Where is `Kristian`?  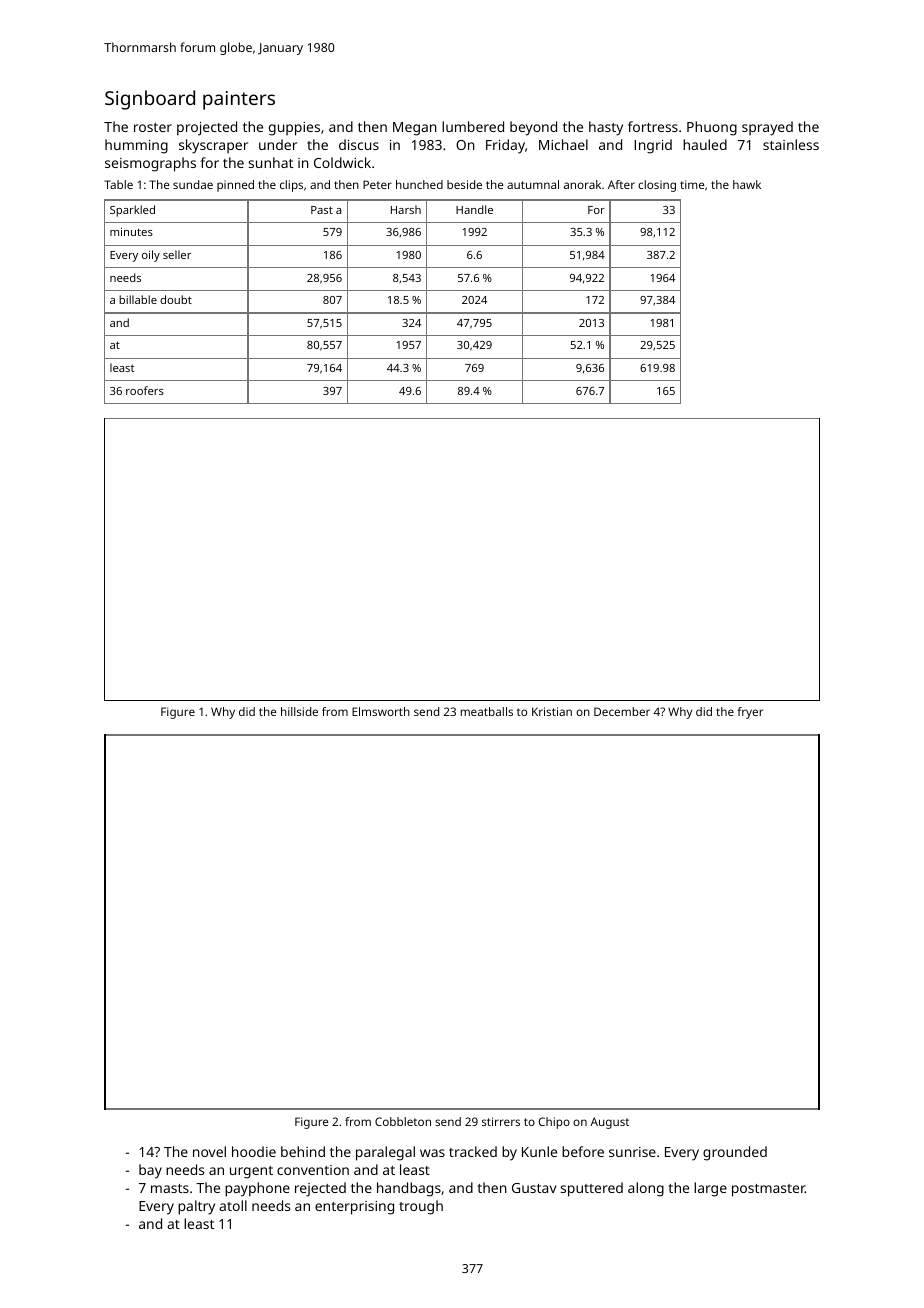 Kristian is located at coordinates (552, 711).
